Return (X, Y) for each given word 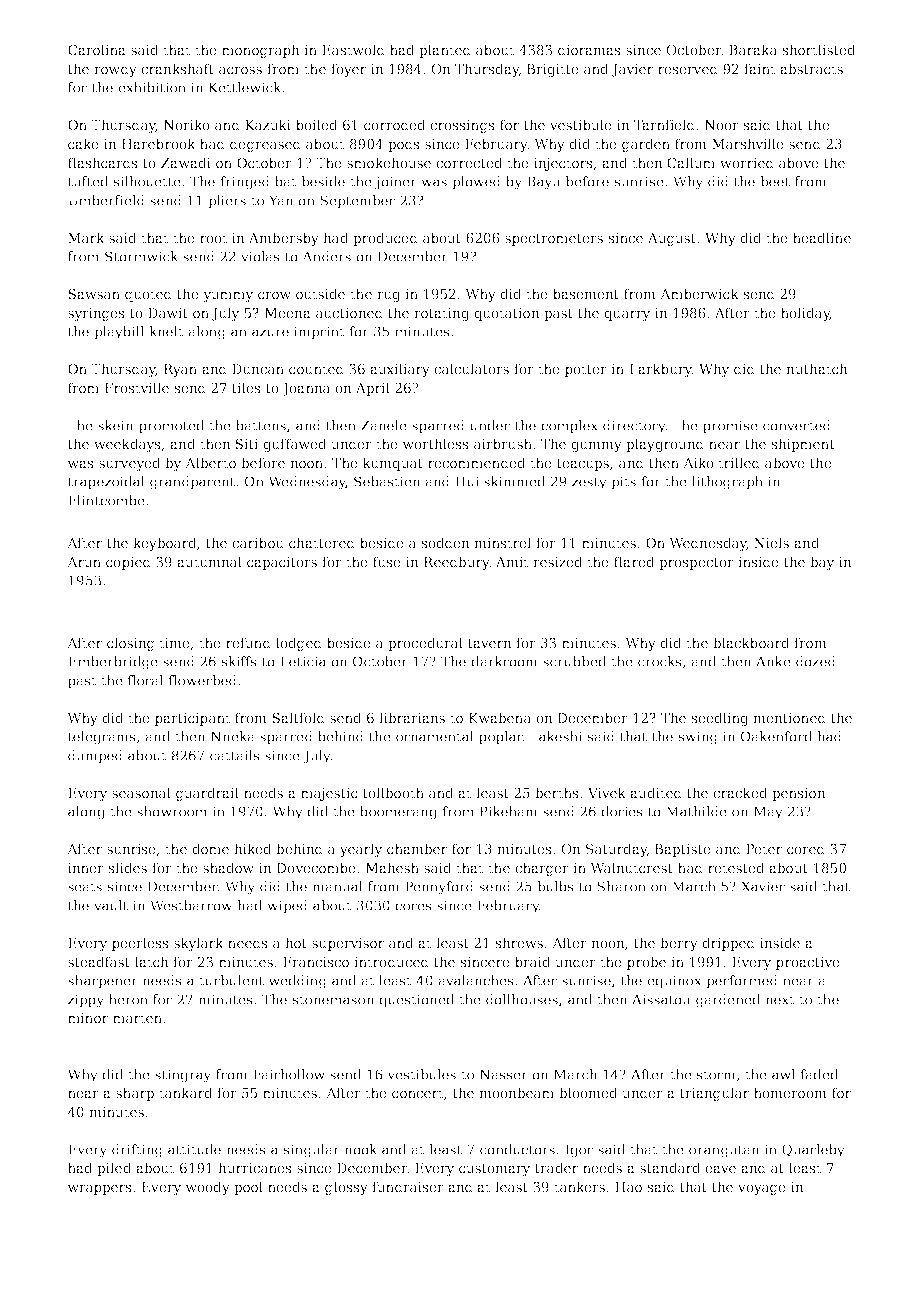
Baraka (753, 49)
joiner (396, 183)
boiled (317, 124)
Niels (771, 542)
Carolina (97, 49)
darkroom (504, 661)
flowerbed (202, 680)
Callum (691, 162)
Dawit (168, 313)
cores (413, 907)
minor (88, 1018)
